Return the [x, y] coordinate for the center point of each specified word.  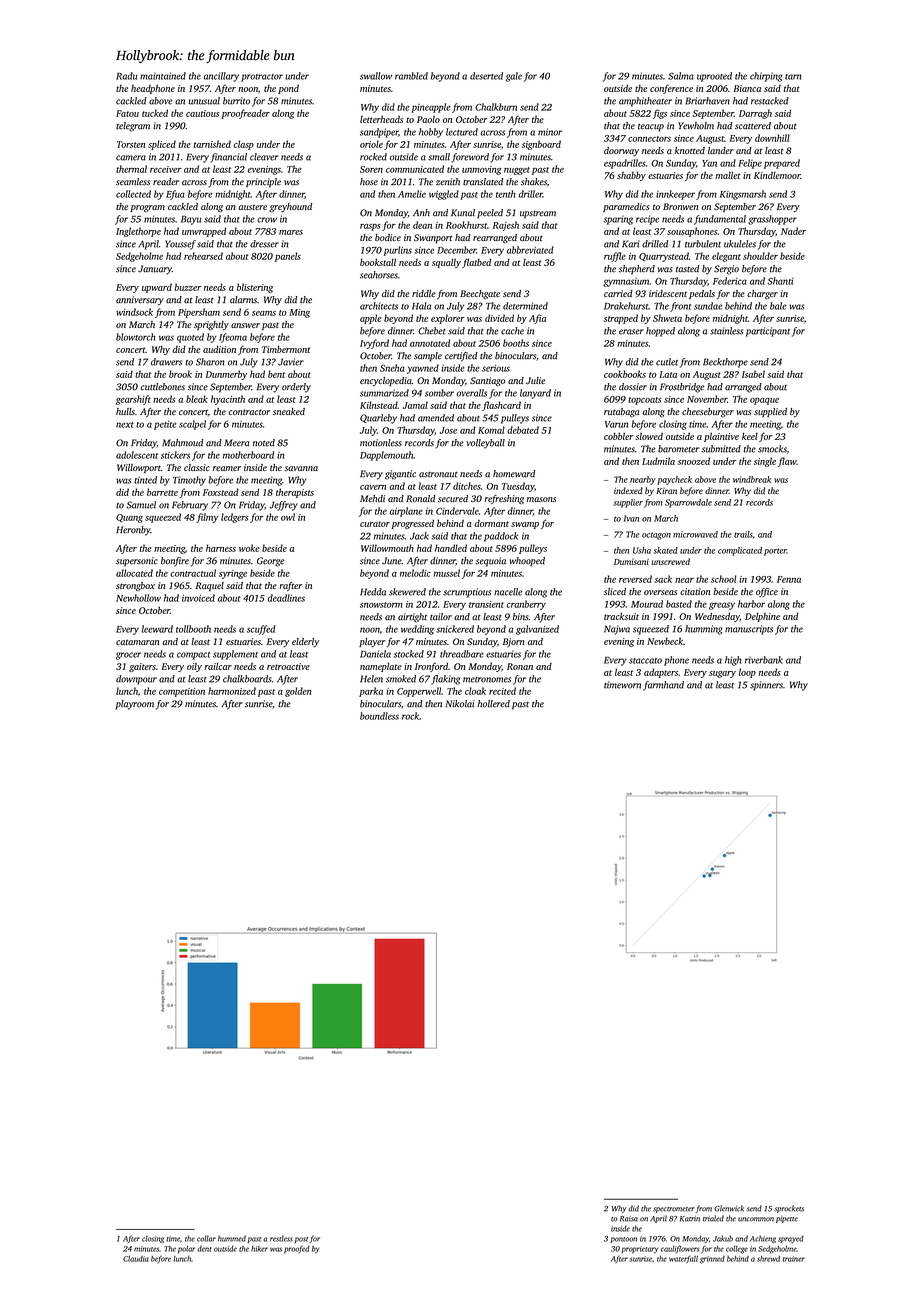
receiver [166, 169]
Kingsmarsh [743, 195]
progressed [412, 524]
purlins [398, 251]
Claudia [136, 1258]
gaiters [142, 667]
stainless [726, 331]
